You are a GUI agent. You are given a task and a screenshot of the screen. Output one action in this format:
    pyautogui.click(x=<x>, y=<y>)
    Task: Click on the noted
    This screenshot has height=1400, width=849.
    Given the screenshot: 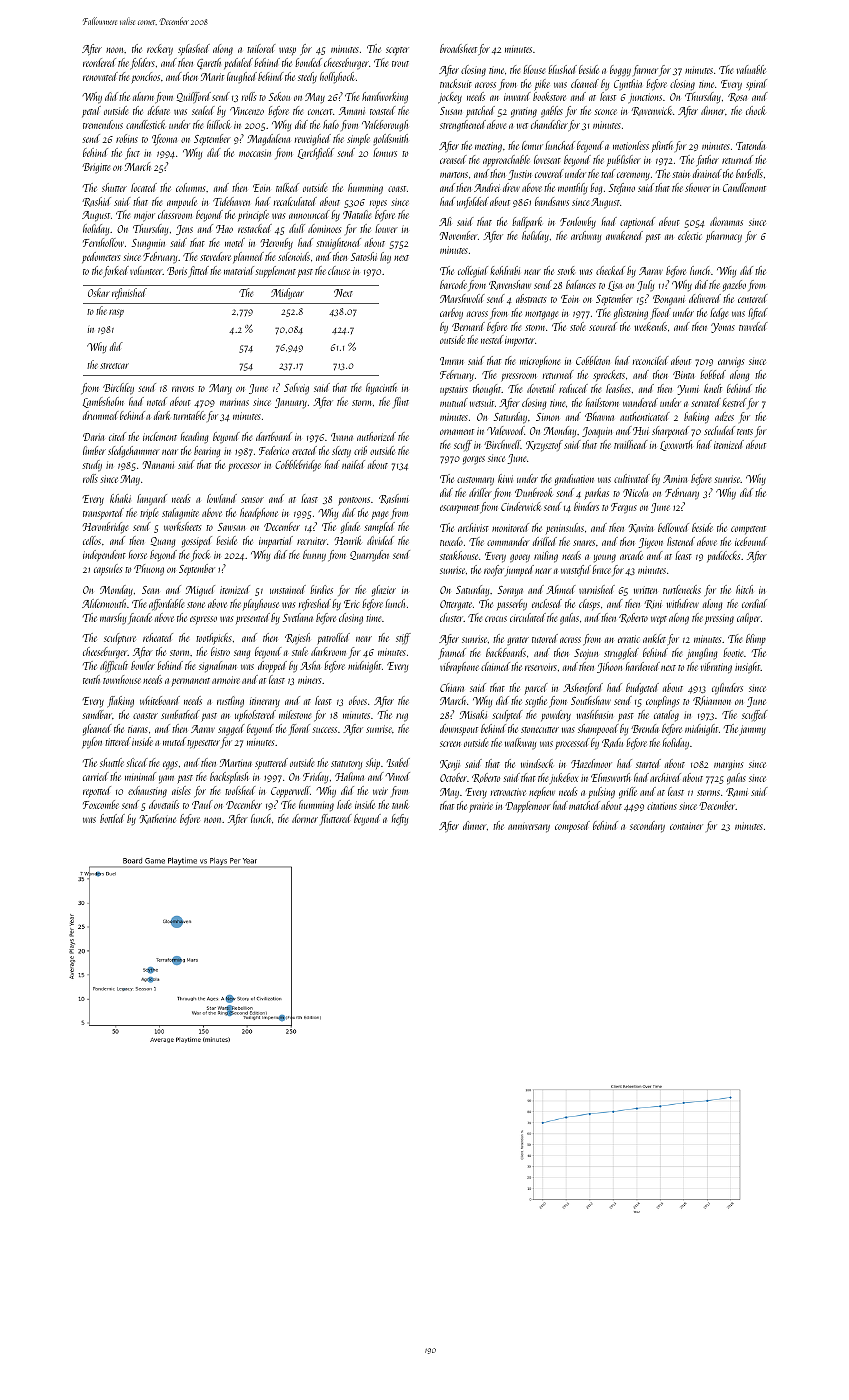 What is the action you would take?
    pyautogui.click(x=157, y=401)
